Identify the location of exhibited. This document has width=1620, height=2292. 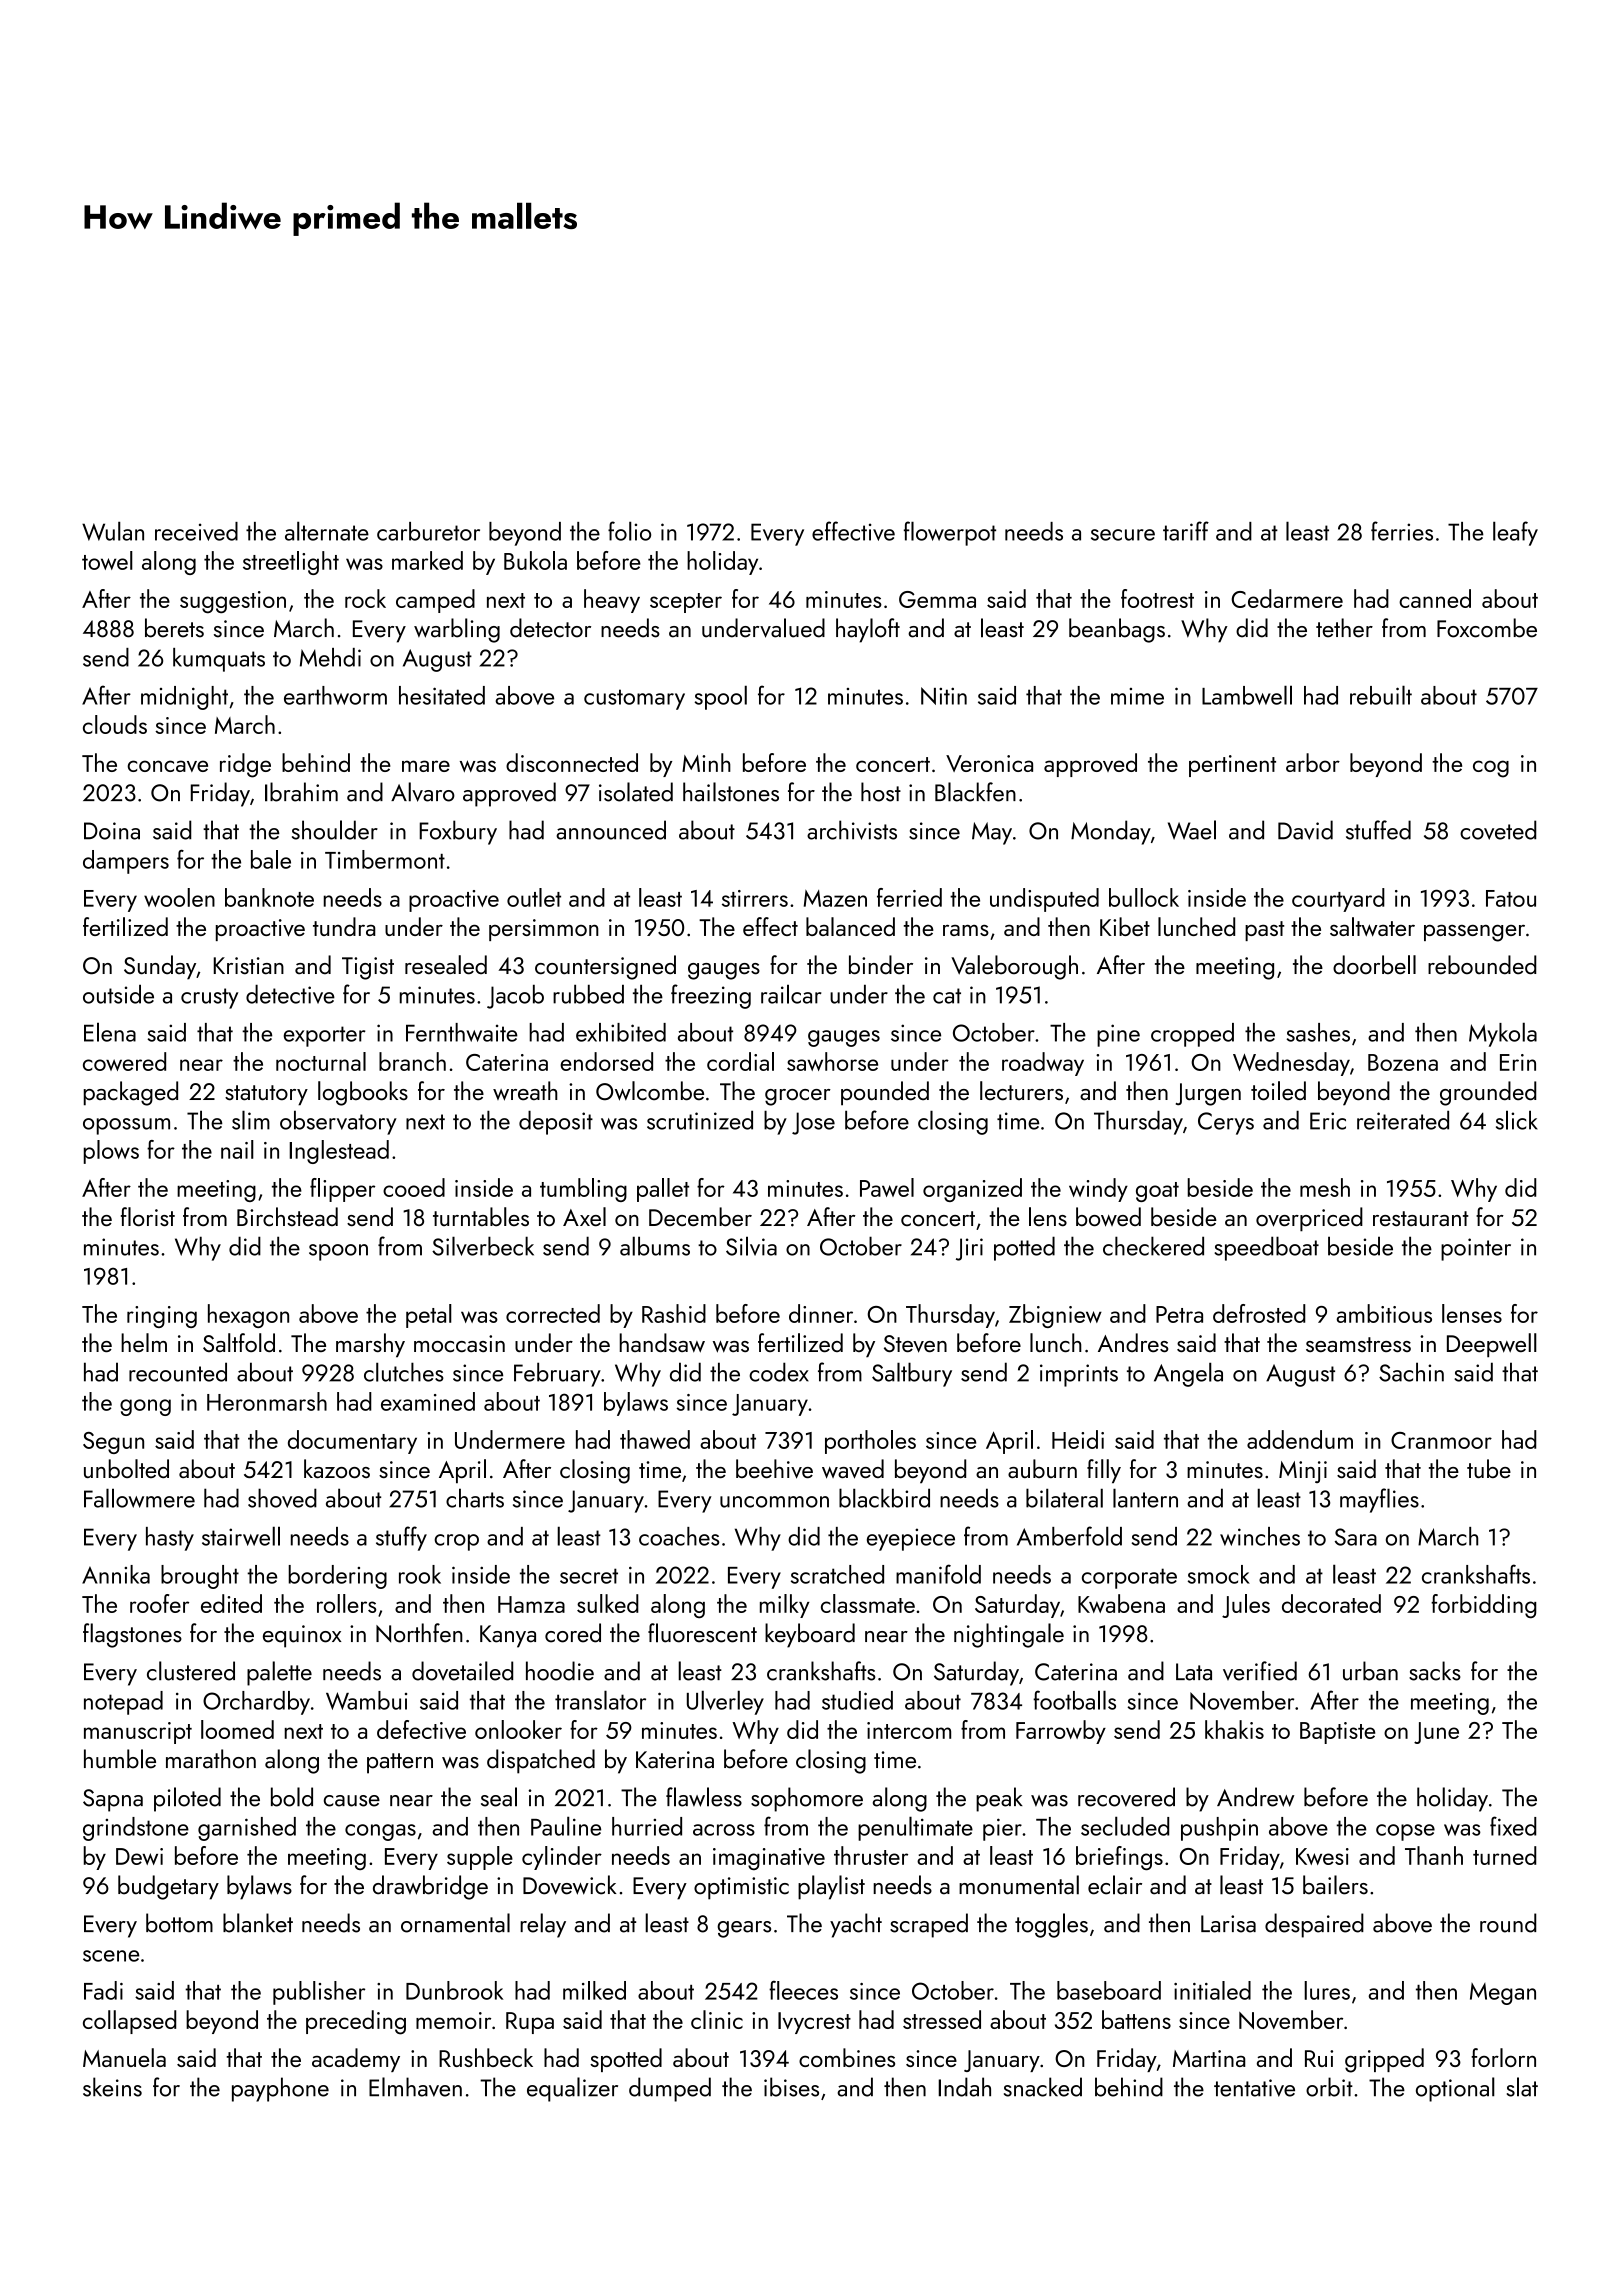
(621, 1032).
